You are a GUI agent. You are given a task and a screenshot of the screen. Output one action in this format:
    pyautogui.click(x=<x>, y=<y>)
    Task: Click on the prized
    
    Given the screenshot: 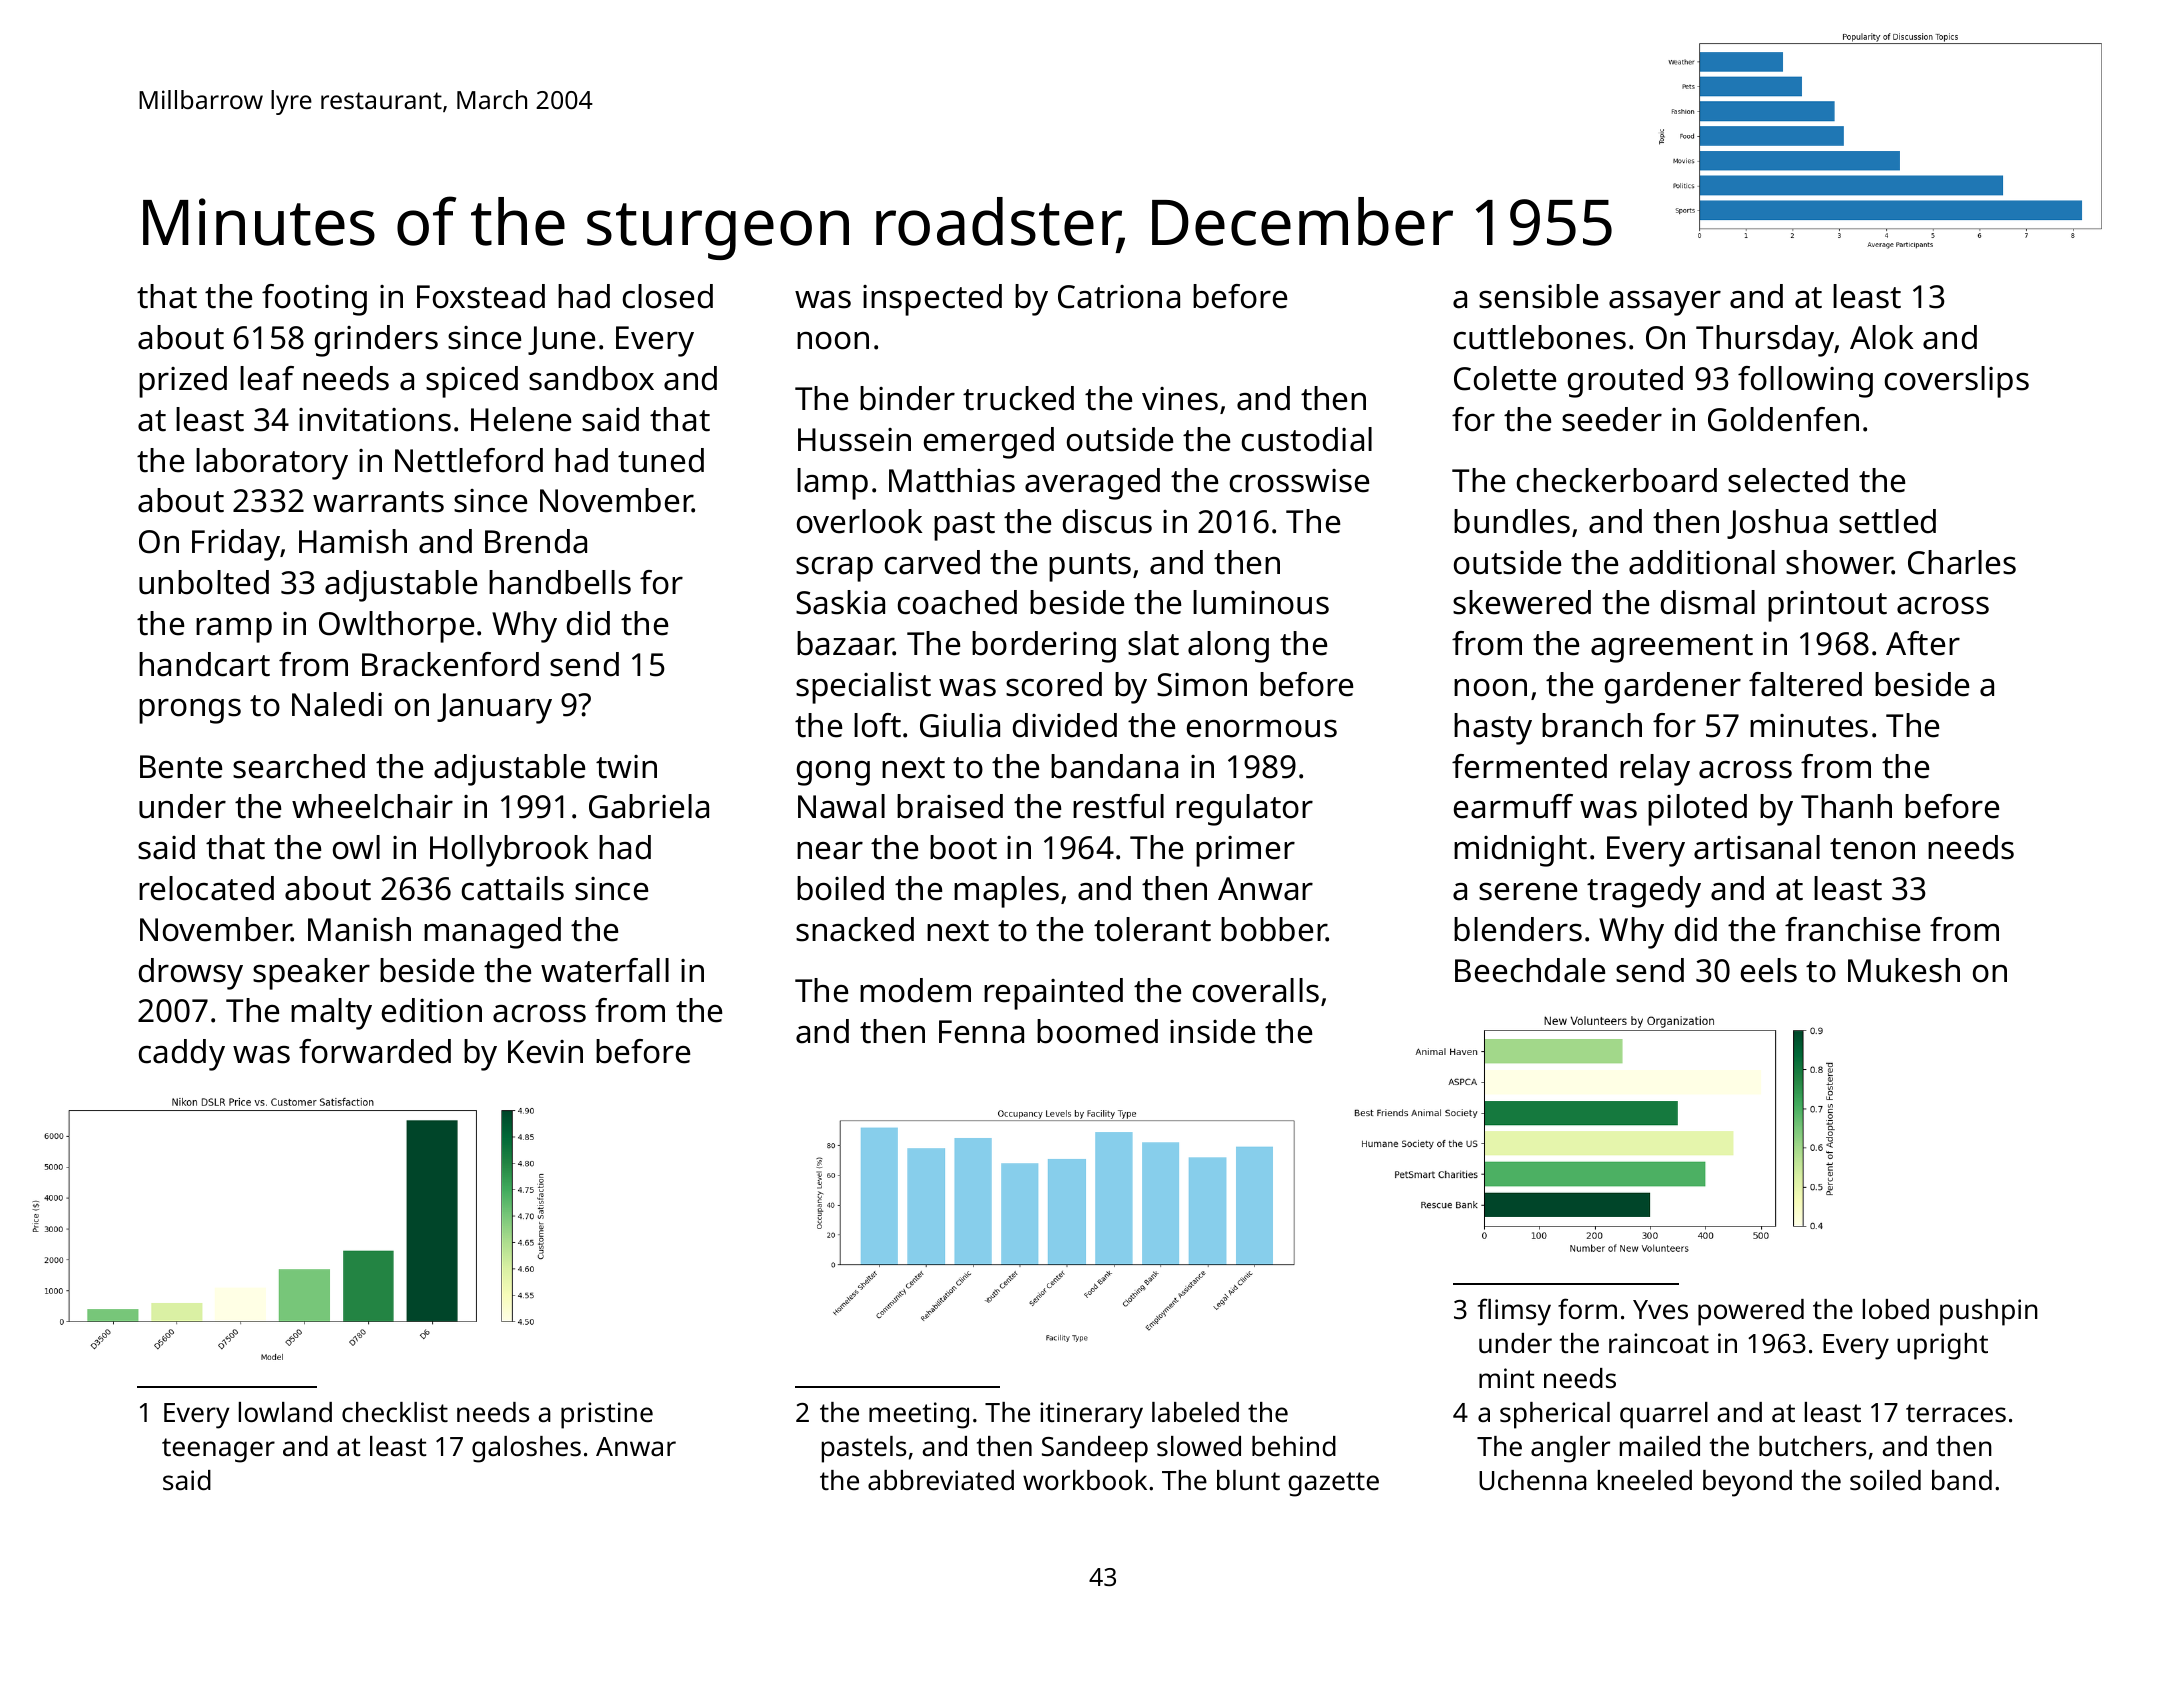 What is the action you would take?
    pyautogui.click(x=183, y=382)
